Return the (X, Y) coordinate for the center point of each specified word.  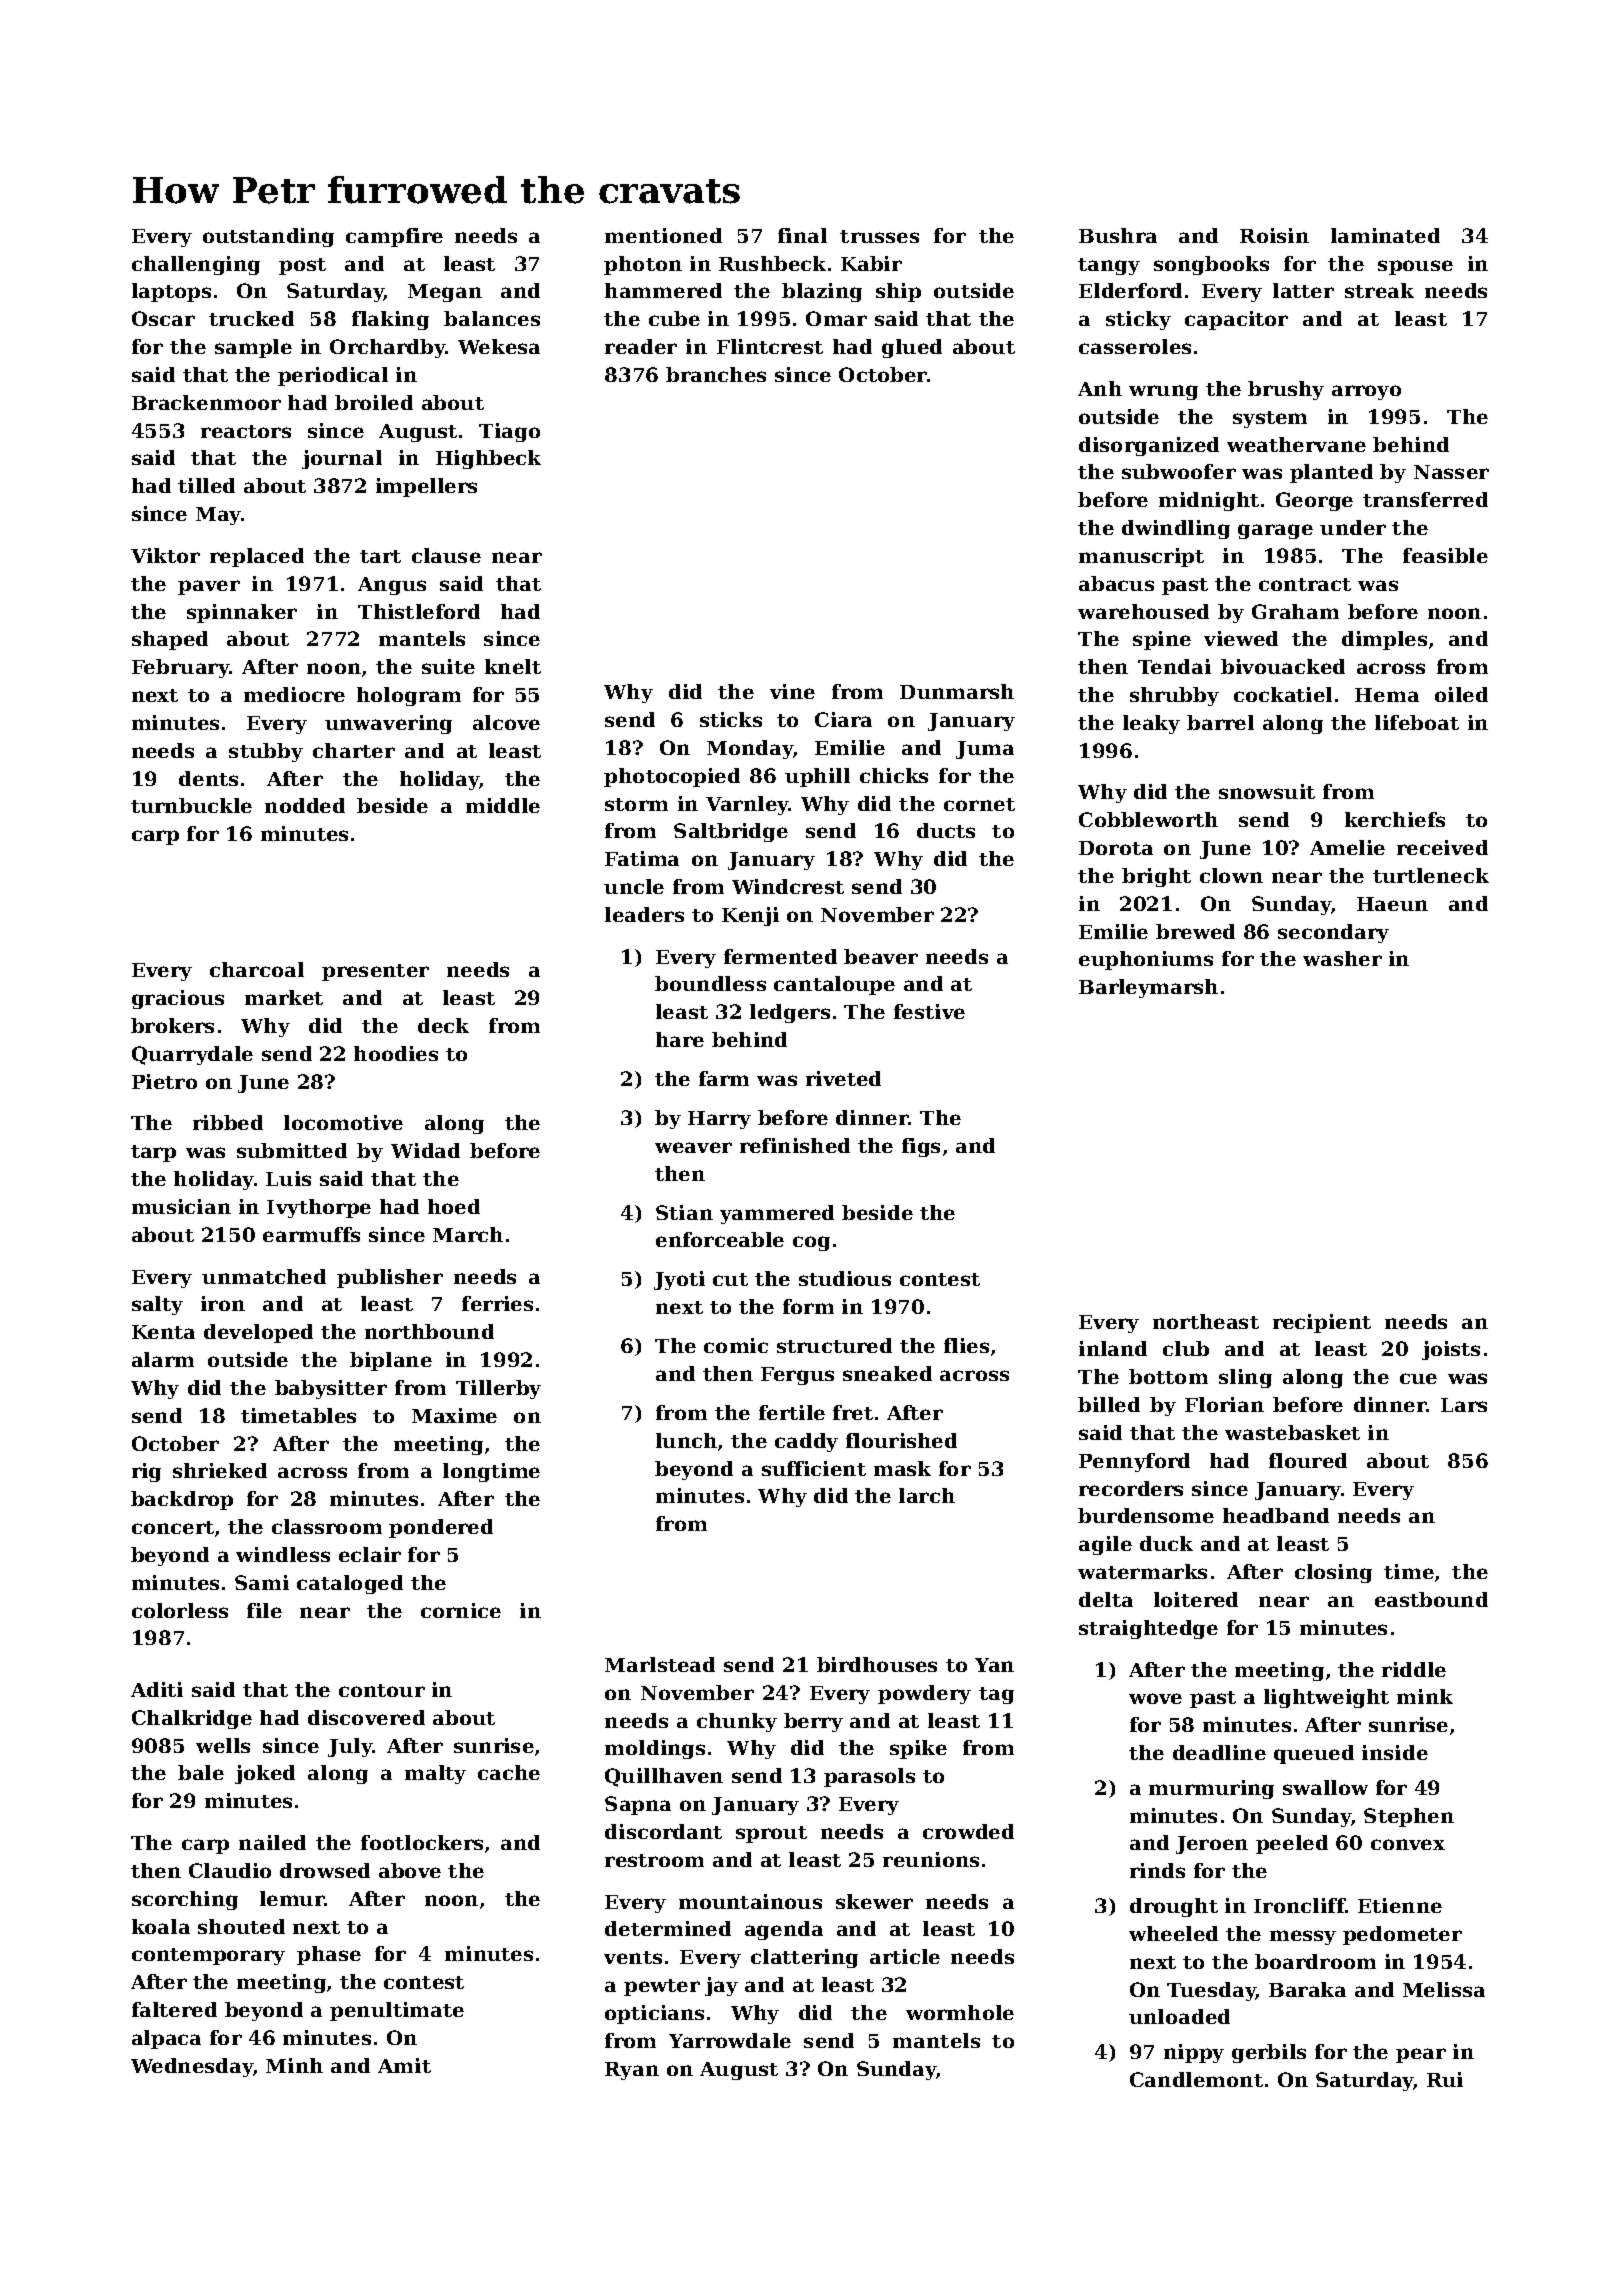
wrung (1163, 392)
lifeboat (1417, 722)
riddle (1414, 1669)
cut (730, 1279)
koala (161, 1926)
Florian (1224, 1404)
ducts (946, 830)
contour (382, 1690)
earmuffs (311, 1234)
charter (354, 750)
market (284, 997)
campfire (394, 237)
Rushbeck (772, 263)
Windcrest (788, 886)
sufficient (814, 1468)
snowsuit (1267, 791)
